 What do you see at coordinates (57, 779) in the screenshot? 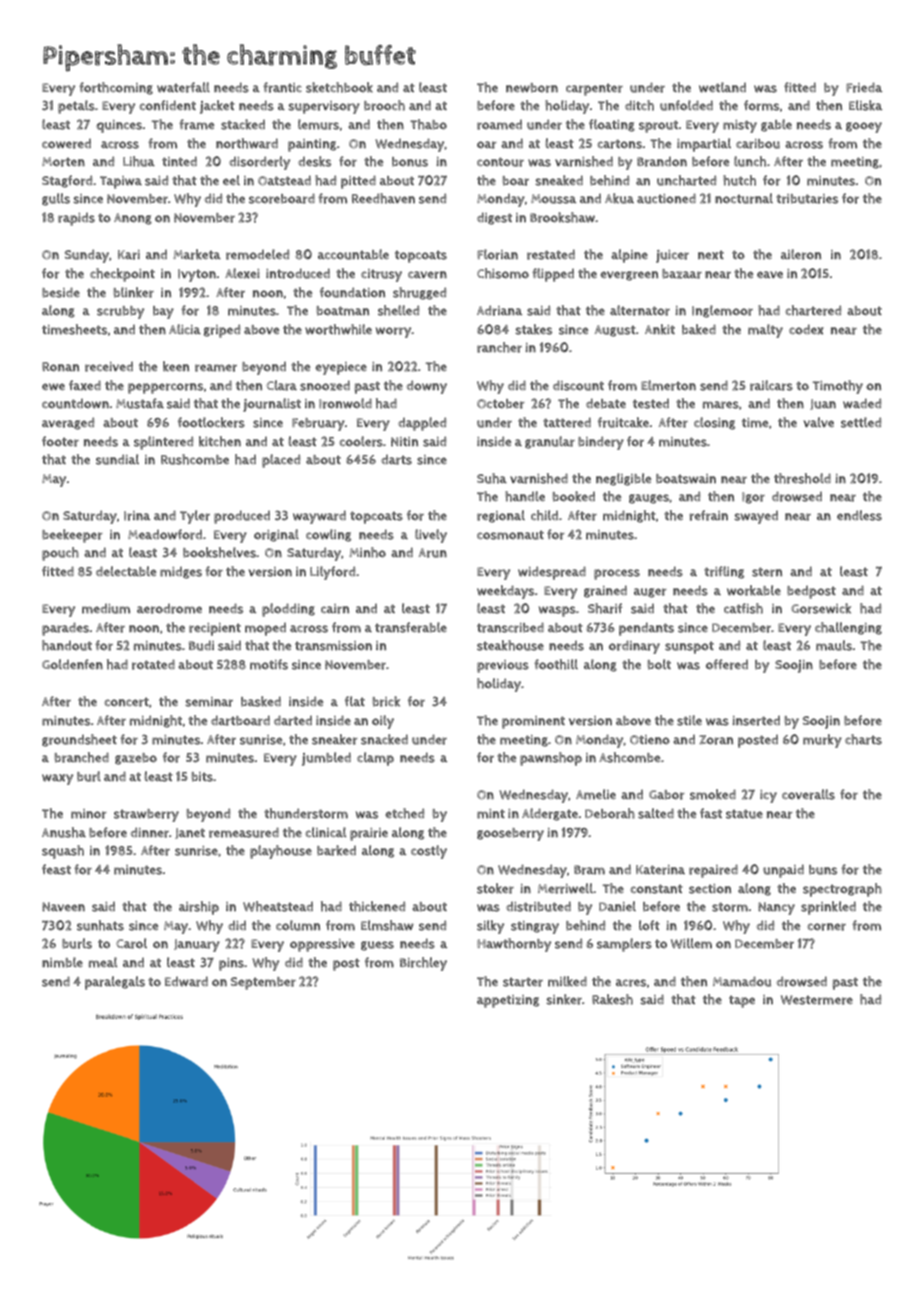
I see `waxy` at bounding box center [57, 779].
